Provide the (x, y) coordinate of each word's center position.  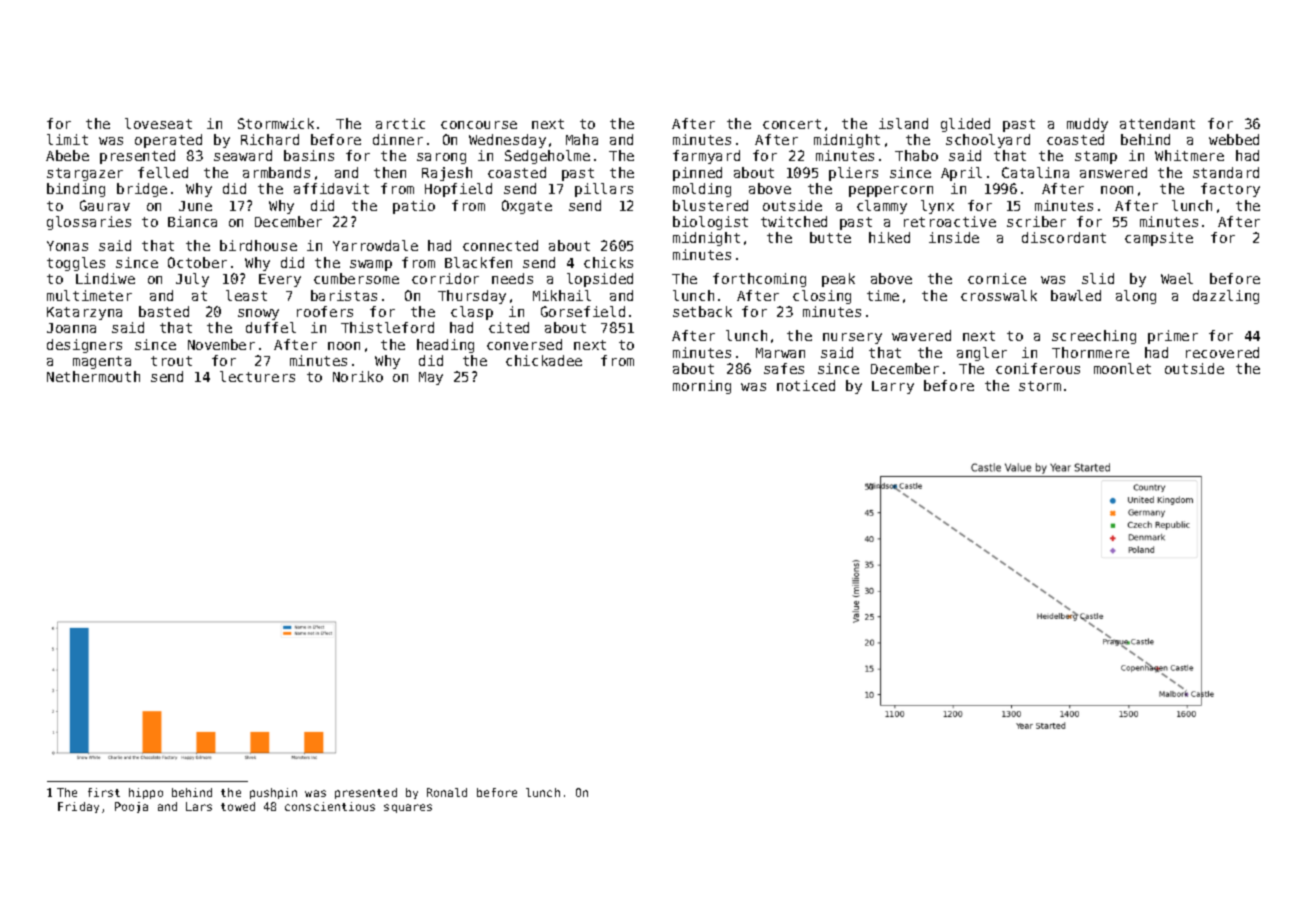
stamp (1096, 157)
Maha (582, 139)
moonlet (1122, 368)
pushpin (273, 793)
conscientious (330, 806)
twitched (794, 221)
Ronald (447, 792)
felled (163, 172)
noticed (806, 385)
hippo (146, 793)
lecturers (257, 376)
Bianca (192, 221)
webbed (1234, 139)
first (104, 792)
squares (408, 808)
